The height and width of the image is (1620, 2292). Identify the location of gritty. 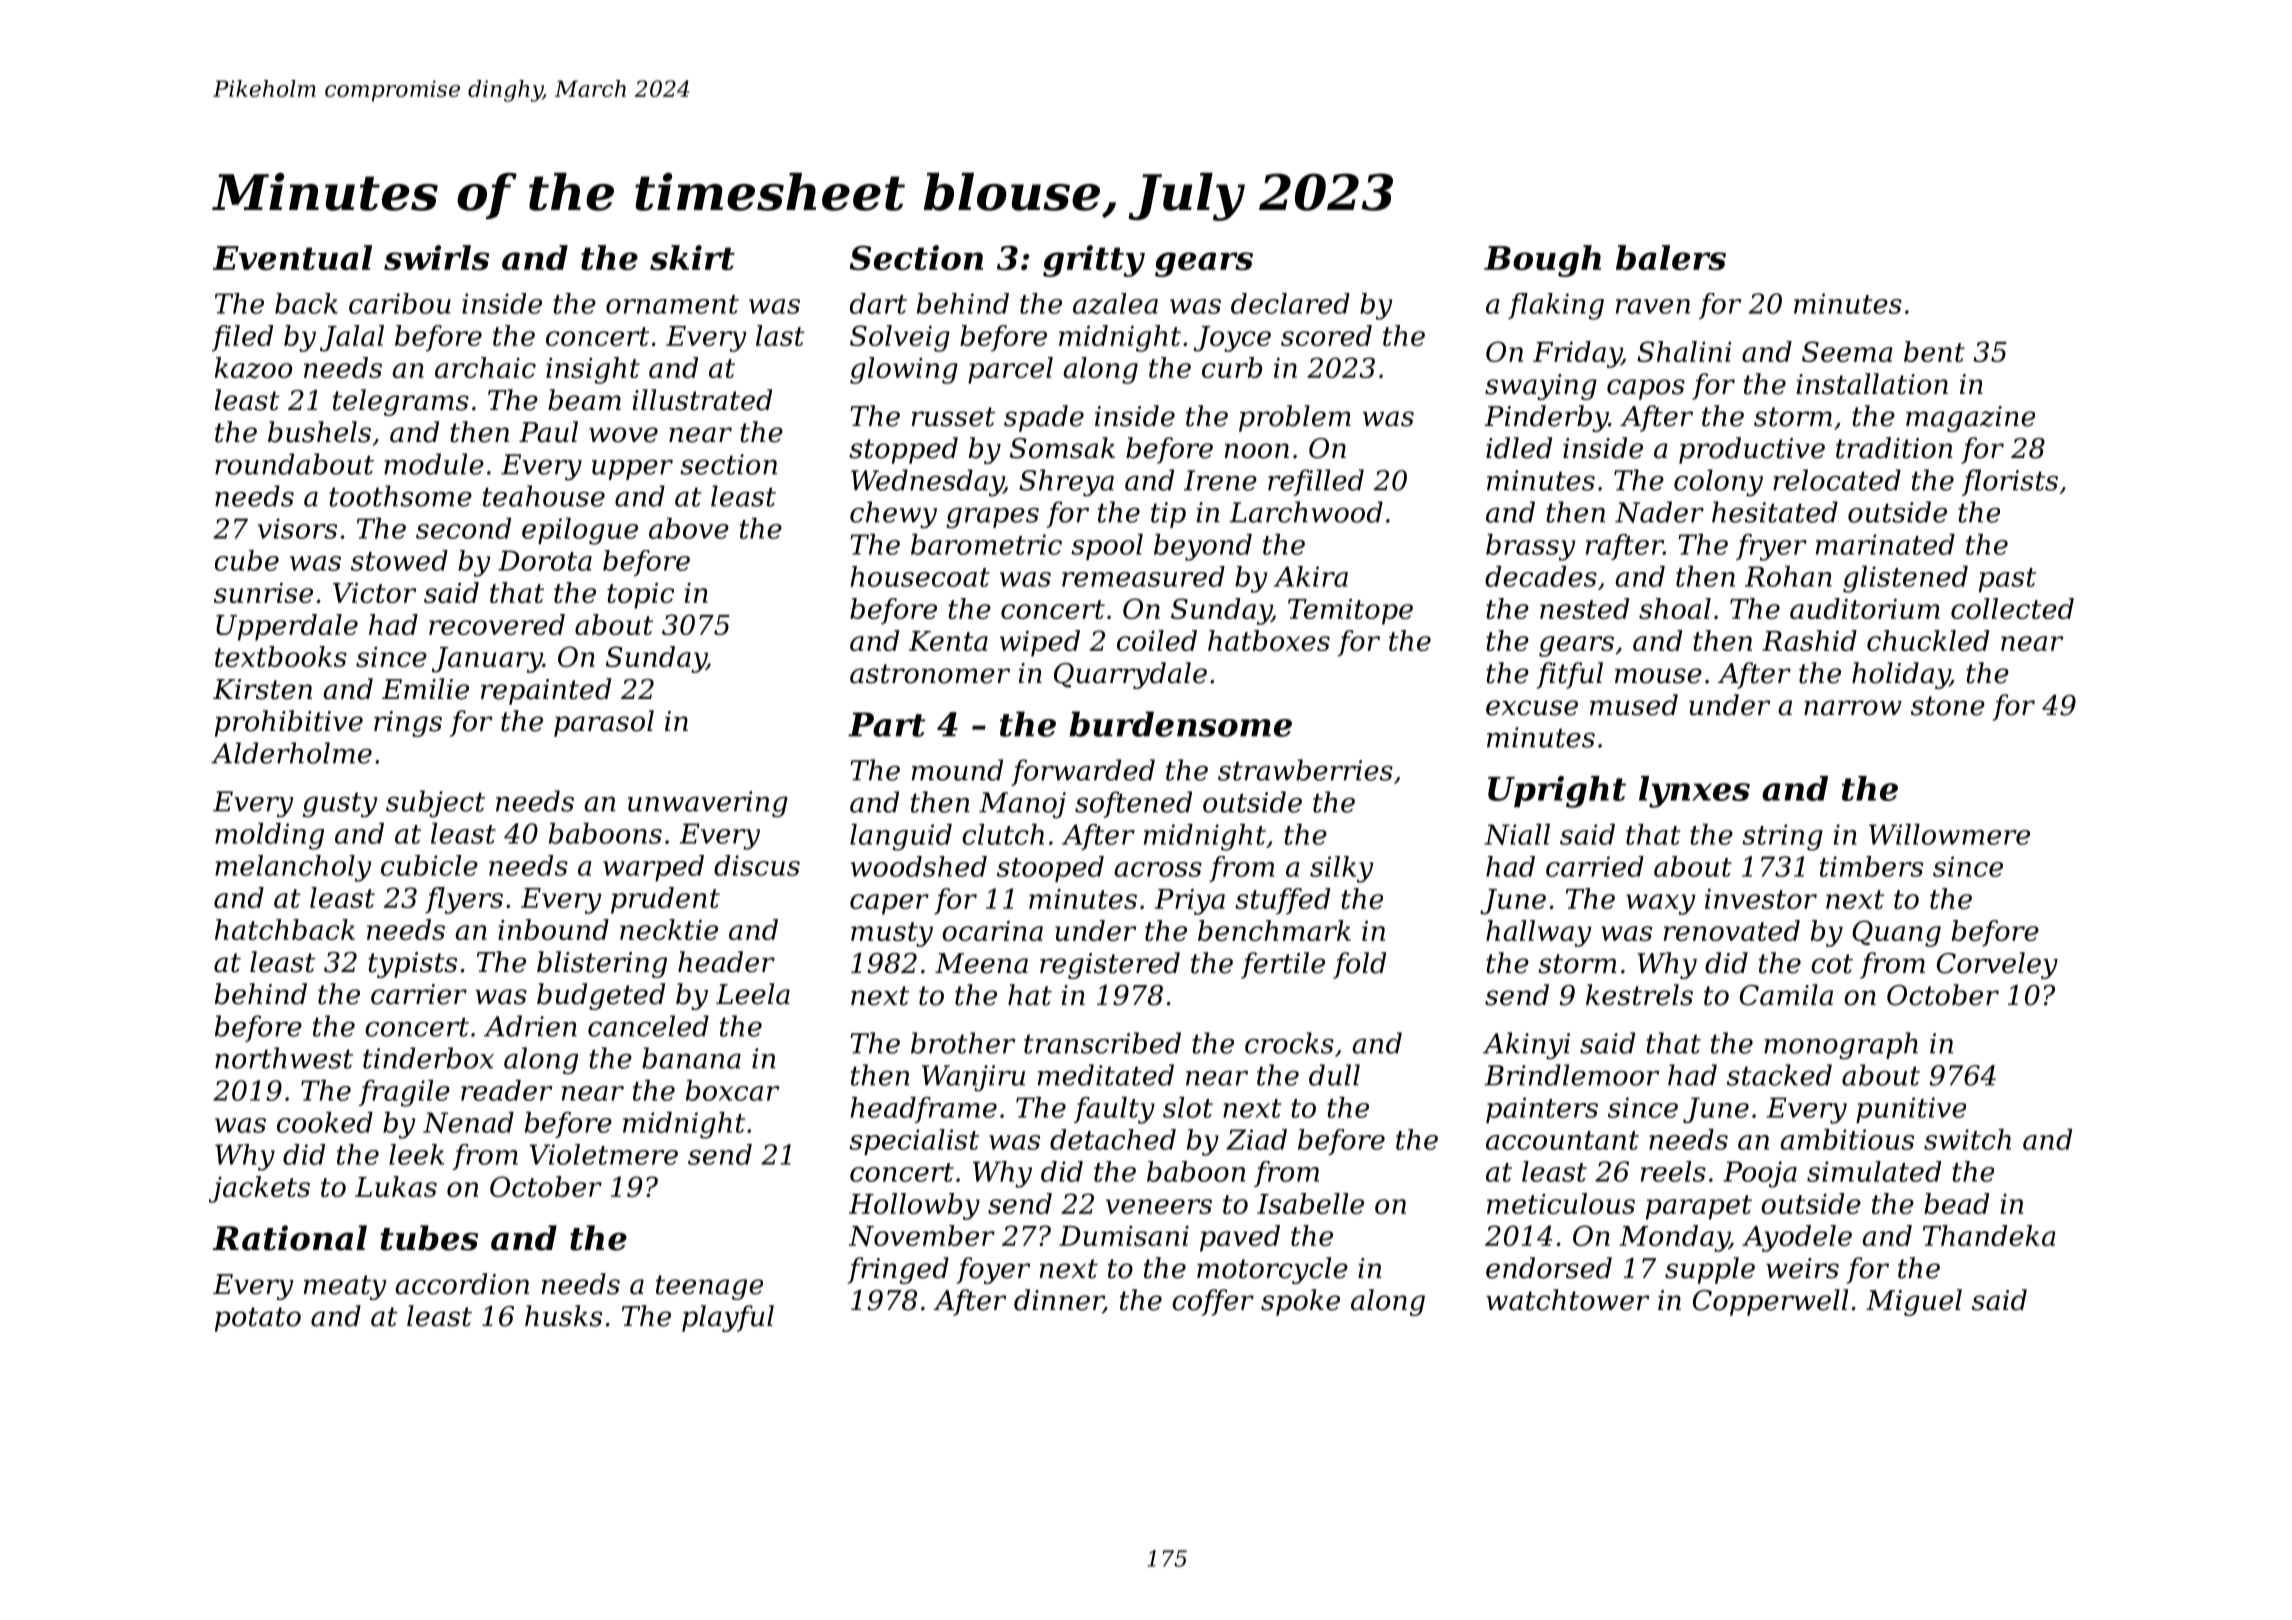
(1094, 261).
